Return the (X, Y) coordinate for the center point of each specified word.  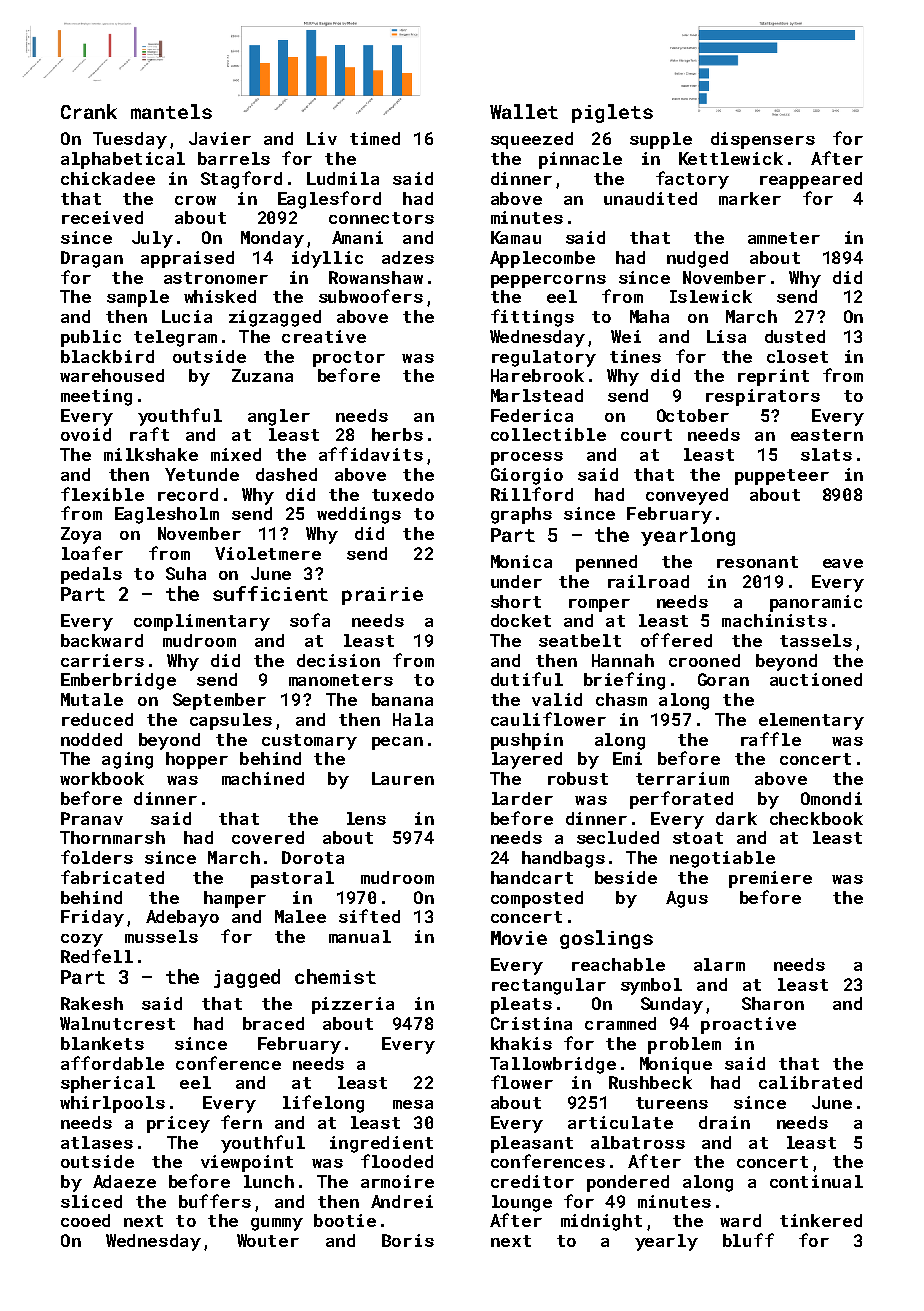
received (102, 217)
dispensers (763, 140)
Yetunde (202, 474)
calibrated (810, 1082)
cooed (85, 1220)
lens (366, 818)
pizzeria (353, 1005)
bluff (748, 1240)
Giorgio (527, 476)
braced (273, 1023)
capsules (231, 721)
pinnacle (580, 160)
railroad (648, 581)
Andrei (402, 1201)
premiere (770, 879)
